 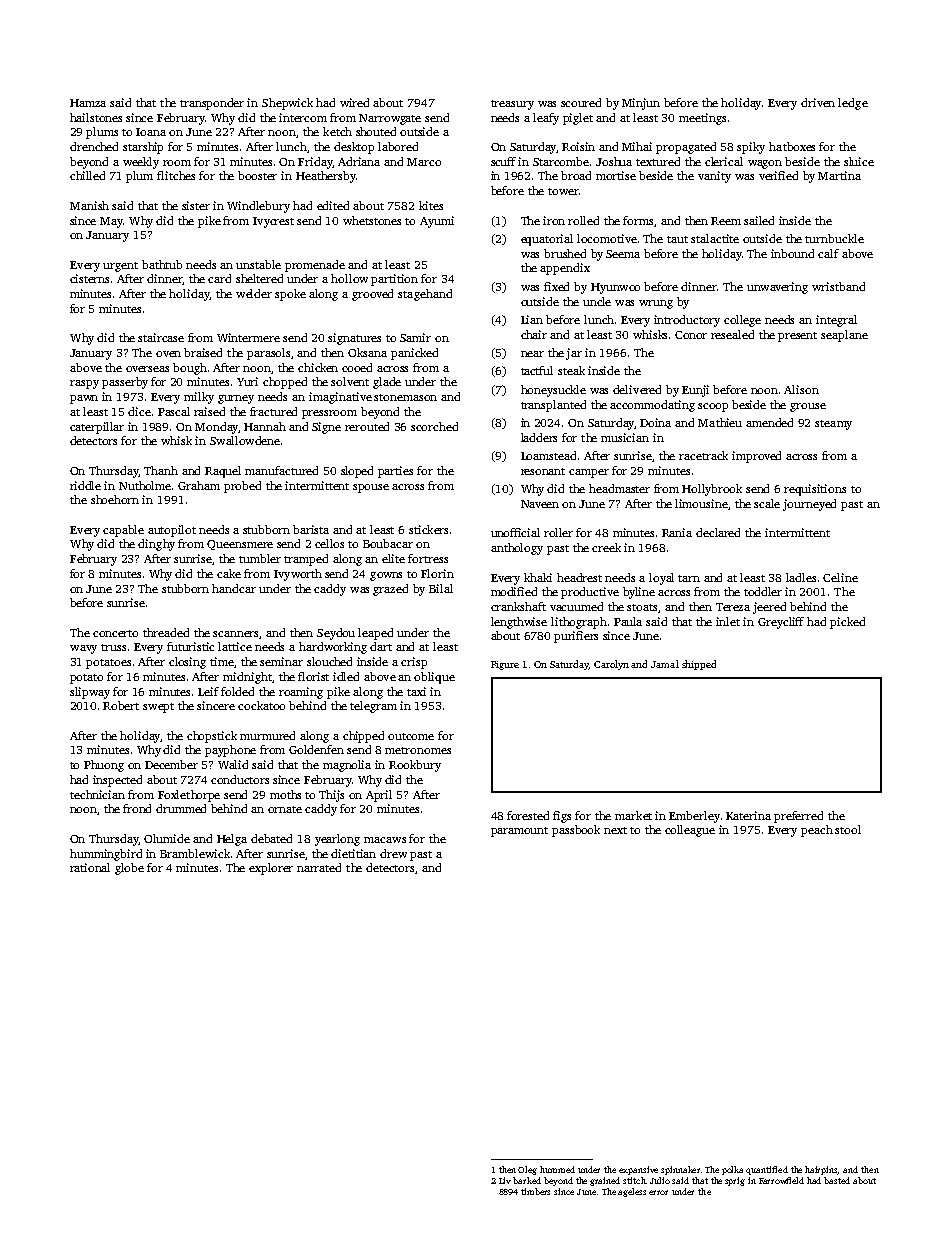 I want to click on Oleg, so click(x=527, y=1170).
